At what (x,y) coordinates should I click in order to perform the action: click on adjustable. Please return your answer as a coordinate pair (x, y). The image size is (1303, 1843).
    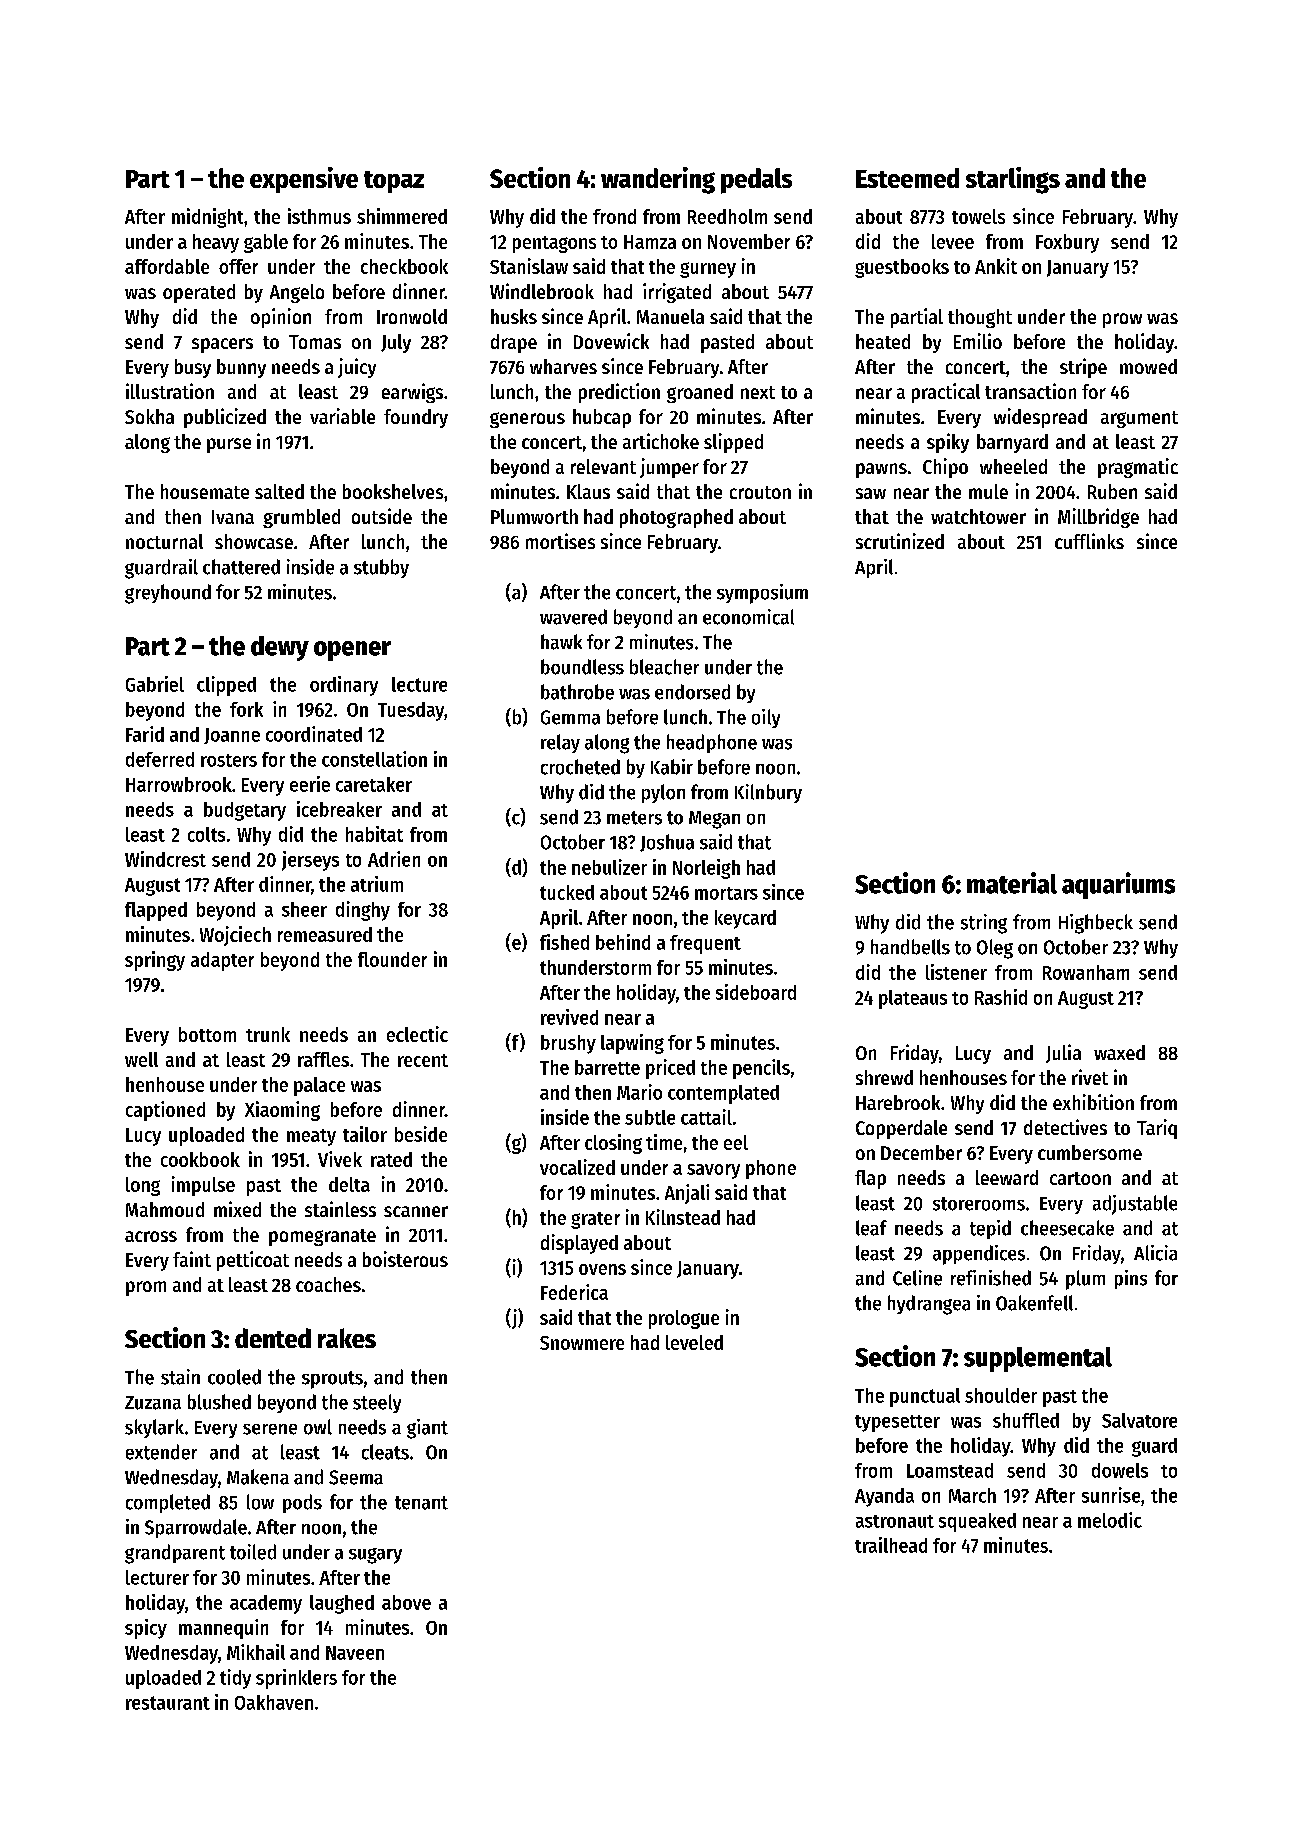
    Looking at the image, I should click on (1135, 1205).
